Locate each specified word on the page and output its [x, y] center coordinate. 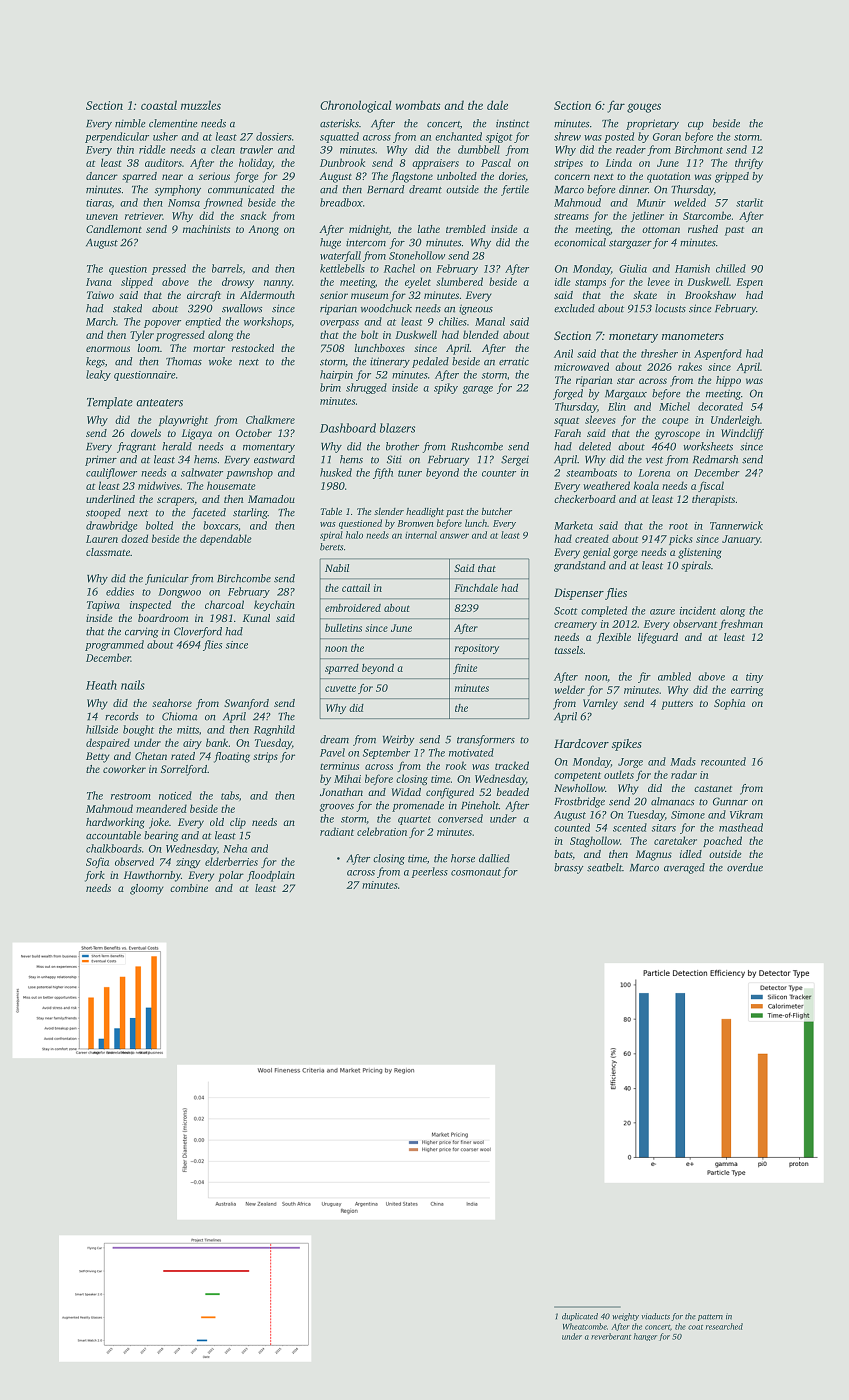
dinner [633, 189]
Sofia [97, 862]
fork [95, 876]
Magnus [654, 855]
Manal [490, 321]
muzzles [201, 105]
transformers [486, 740]
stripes [568, 164]
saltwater [202, 472]
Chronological [356, 106]
